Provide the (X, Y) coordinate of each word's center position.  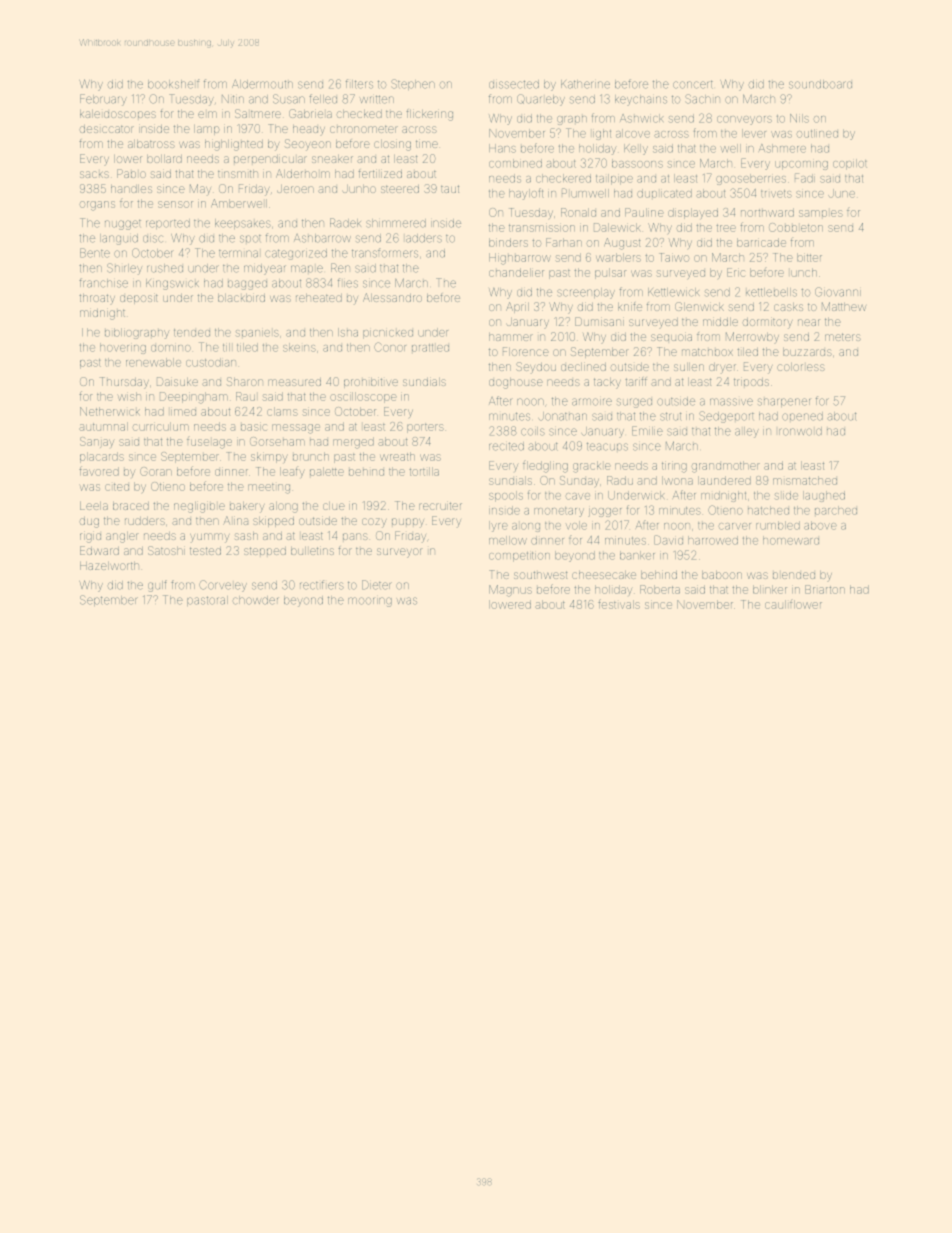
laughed (824, 496)
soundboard (820, 84)
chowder (256, 600)
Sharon (245, 381)
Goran (156, 471)
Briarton (825, 589)
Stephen (413, 84)
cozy (374, 523)
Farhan (564, 242)
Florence (525, 351)
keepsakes (243, 224)
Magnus (510, 591)
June (841, 193)
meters (843, 337)
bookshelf (173, 84)
